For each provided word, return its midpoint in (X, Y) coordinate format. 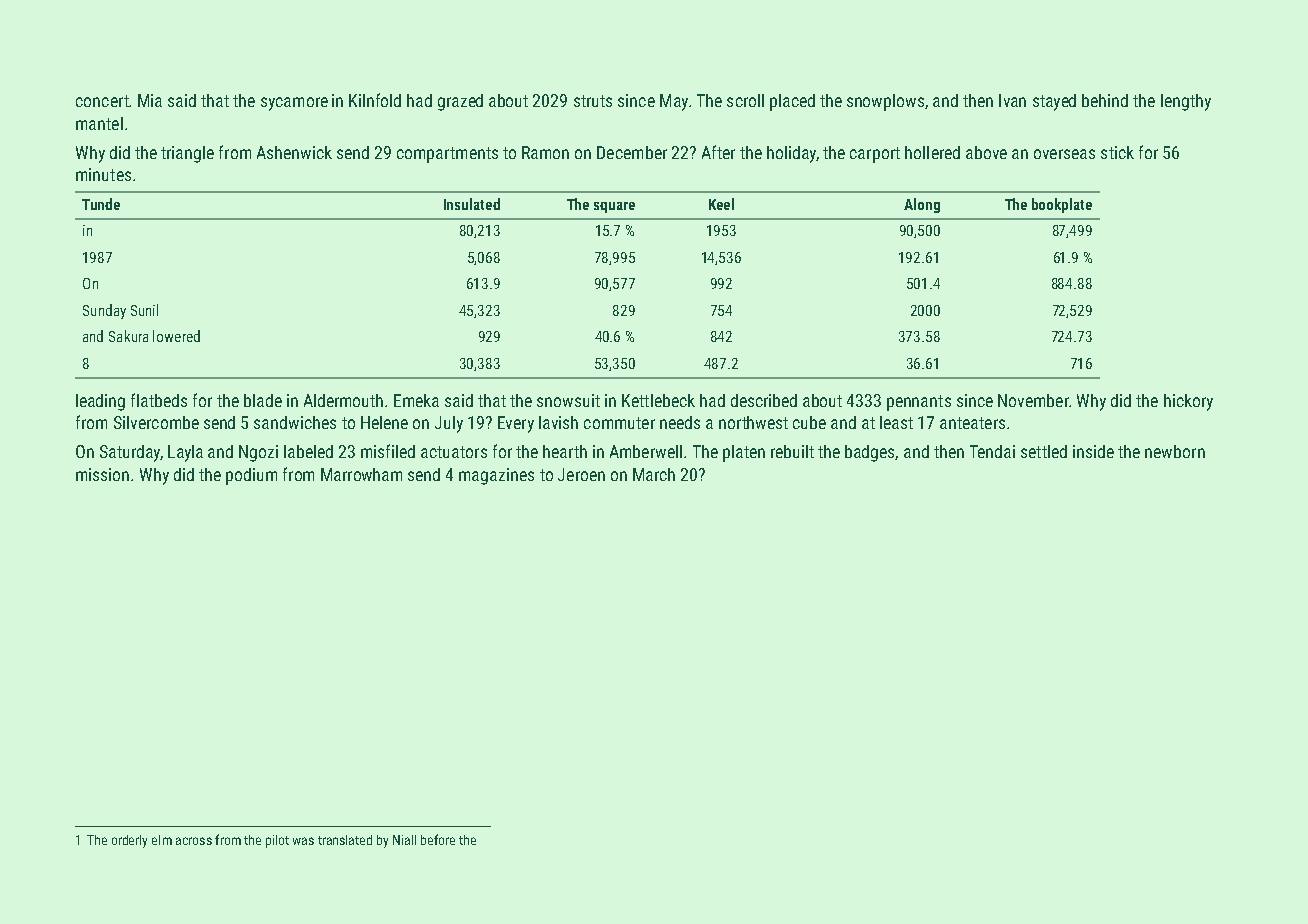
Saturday (130, 453)
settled (1044, 451)
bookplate (1062, 205)
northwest (753, 422)
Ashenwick (294, 152)
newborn (1175, 451)
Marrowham (361, 474)
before (438, 839)
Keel (721, 204)
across (194, 841)
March (654, 474)
